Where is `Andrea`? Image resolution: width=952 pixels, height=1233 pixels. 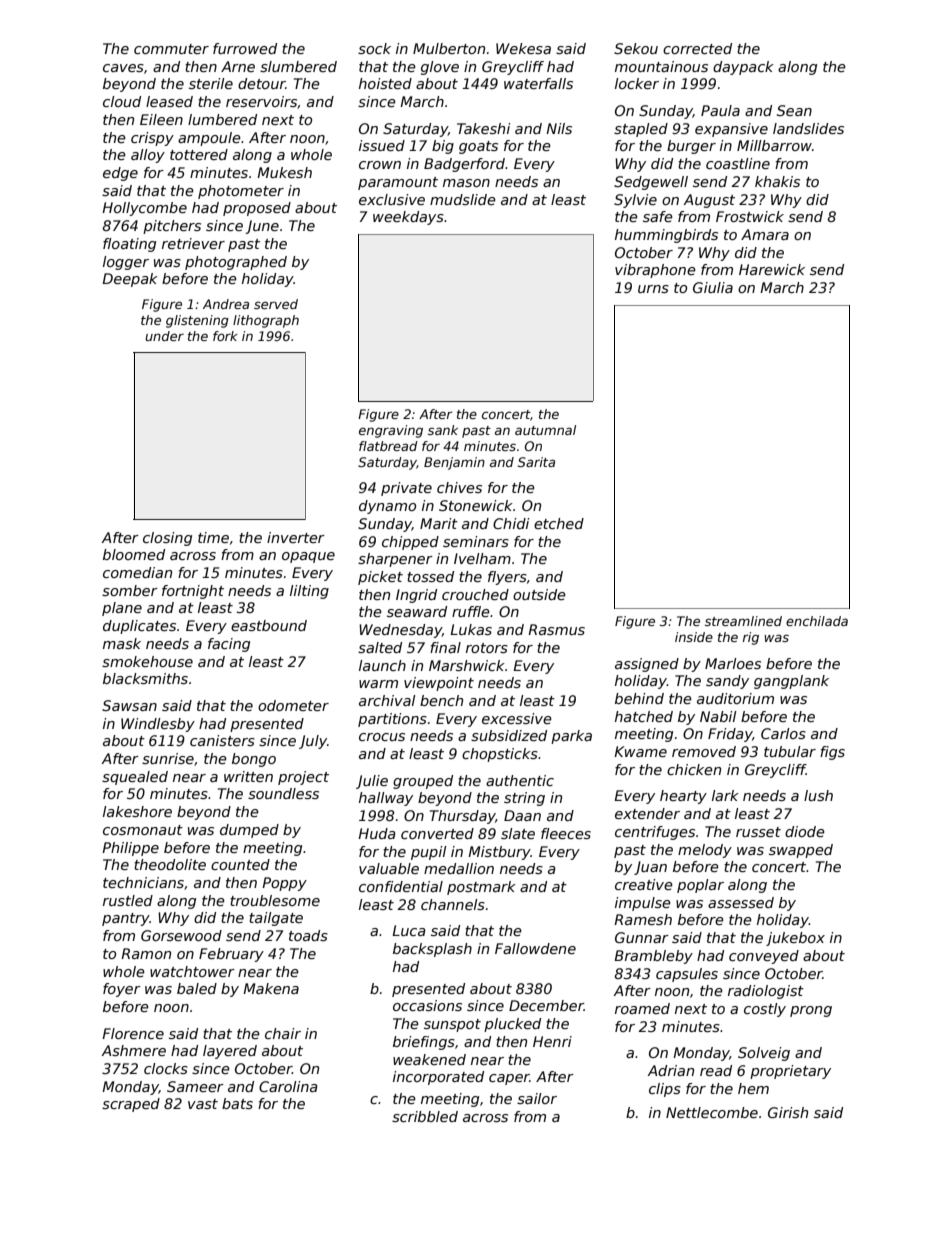
Andrea is located at coordinates (226, 304).
